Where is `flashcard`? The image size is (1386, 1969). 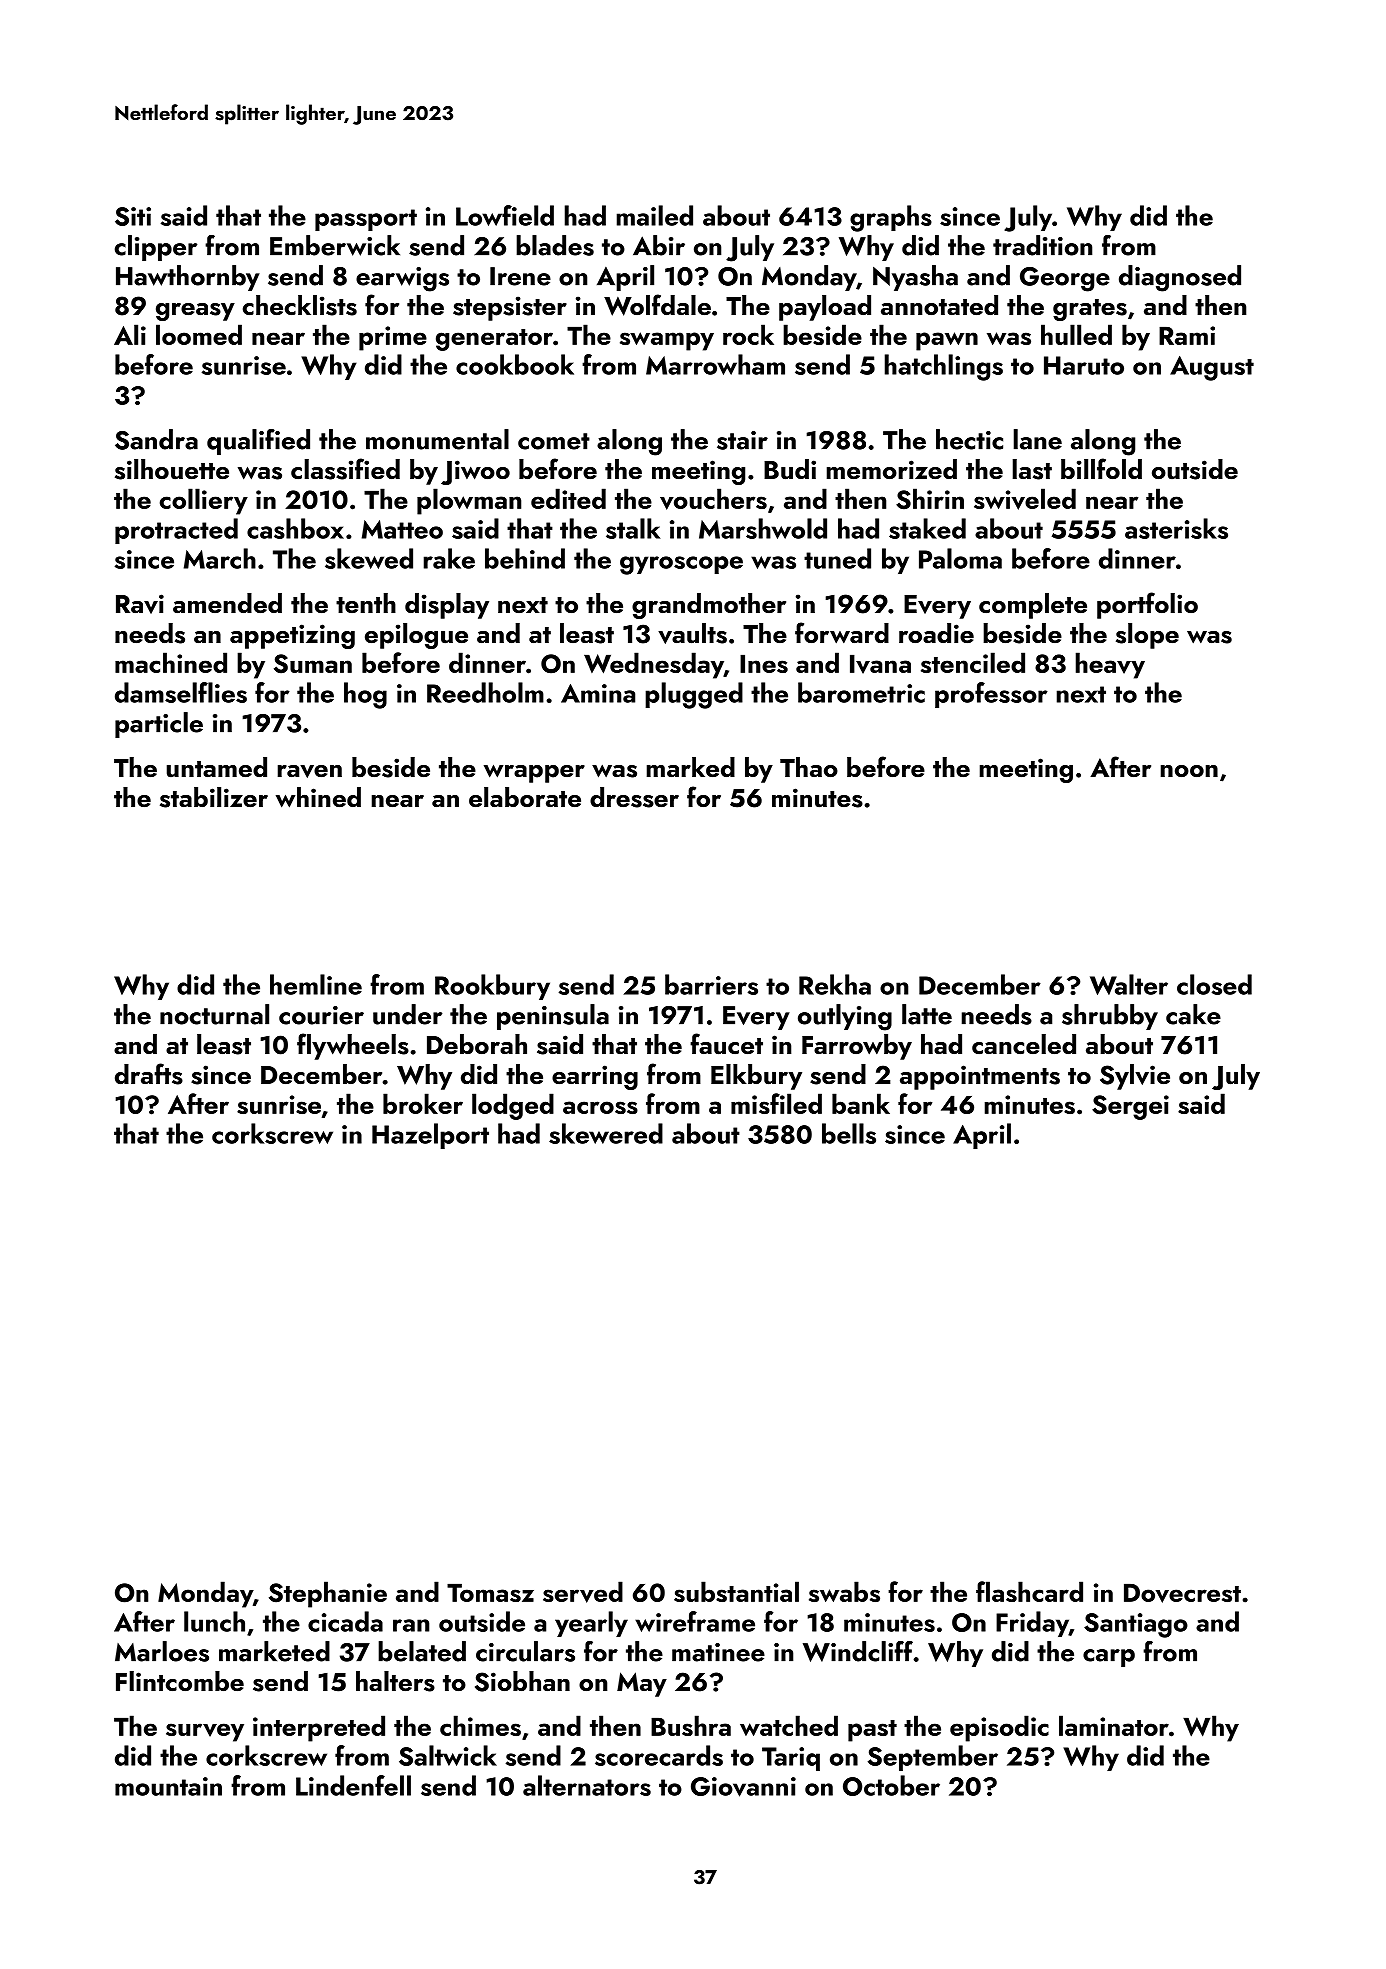
flashcard is located at coordinates (1029, 1591).
